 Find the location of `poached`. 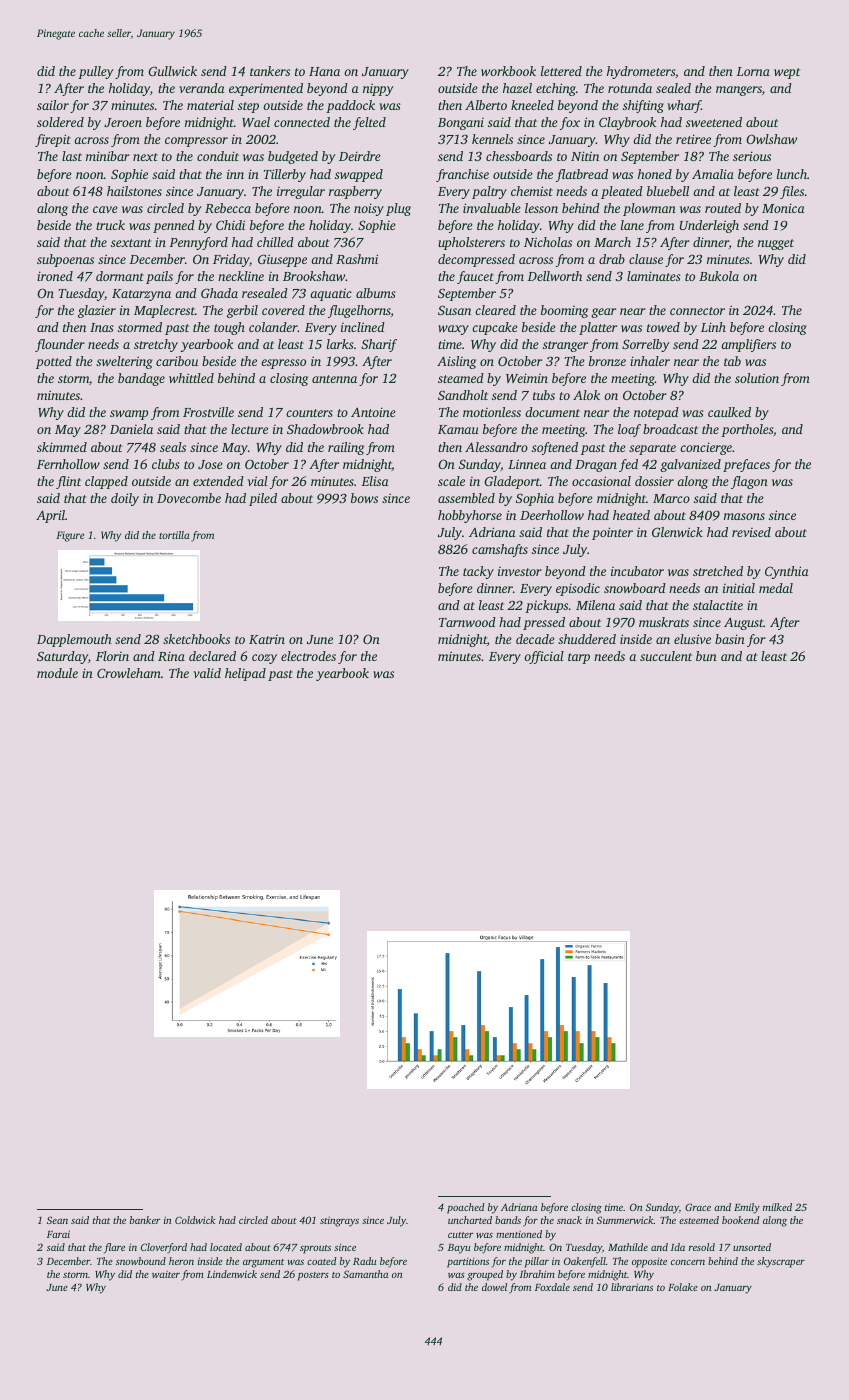

poached is located at coordinates (466, 1208).
